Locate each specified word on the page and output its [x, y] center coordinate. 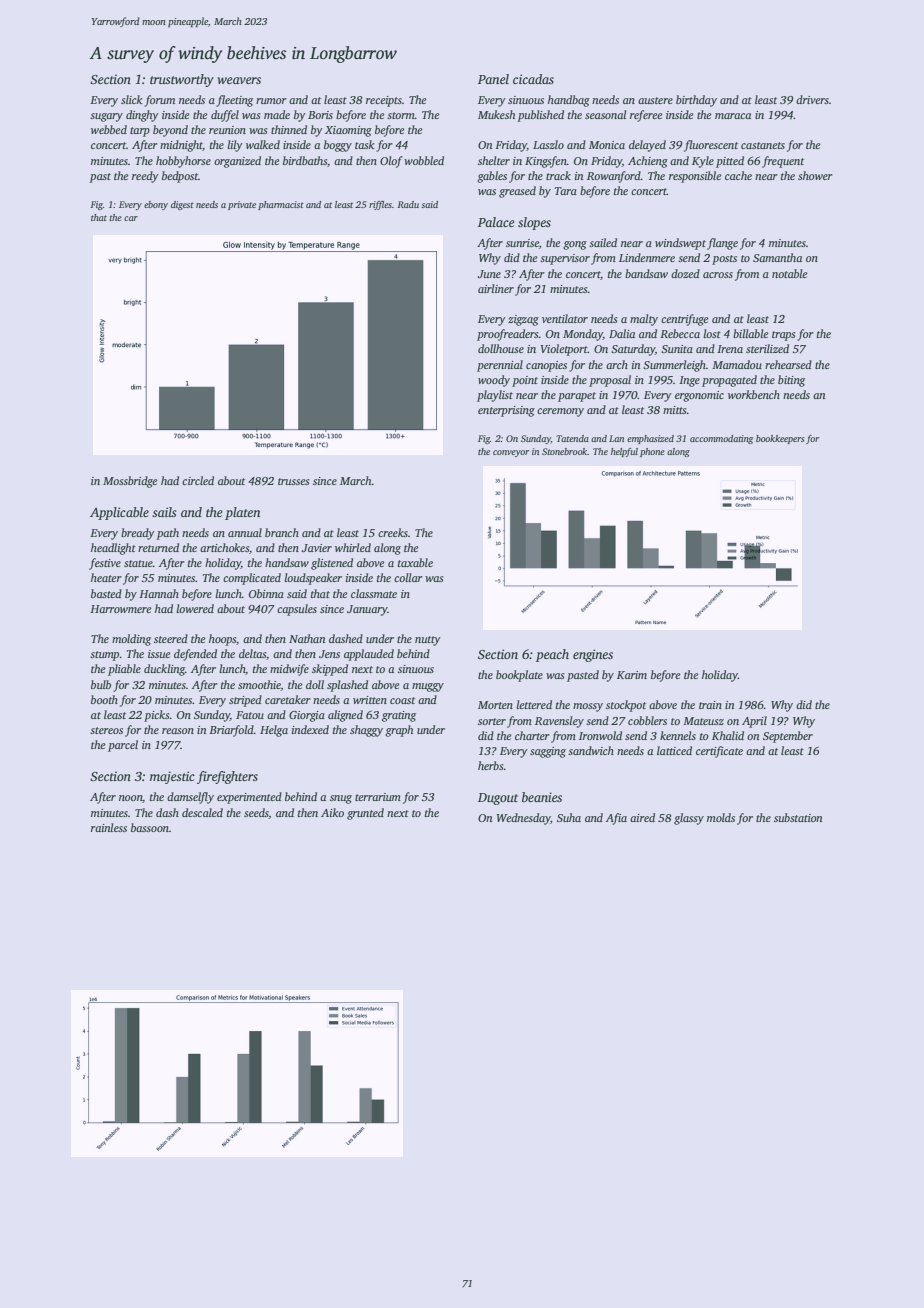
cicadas [533, 79]
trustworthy [182, 80]
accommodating [721, 439]
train [710, 705]
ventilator [565, 318]
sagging [548, 752]
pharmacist [281, 205]
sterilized [767, 348]
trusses [293, 481]
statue [138, 563]
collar [408, 577]
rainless [109, 827]
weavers [239, 80]
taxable [415, 562]
